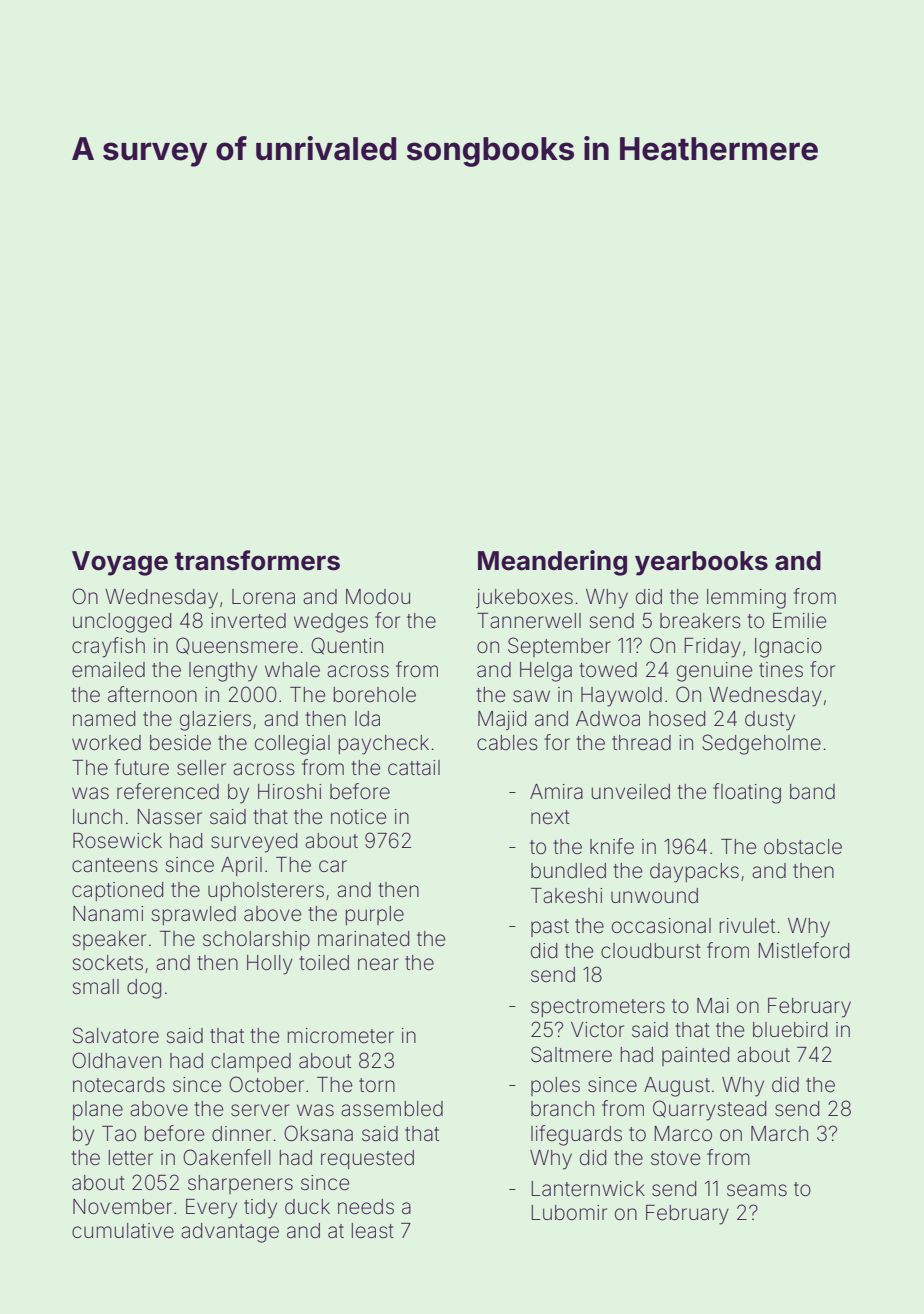 This document has width=924, height=1314. I want to click on spectrometers, so click(598, 1008).
